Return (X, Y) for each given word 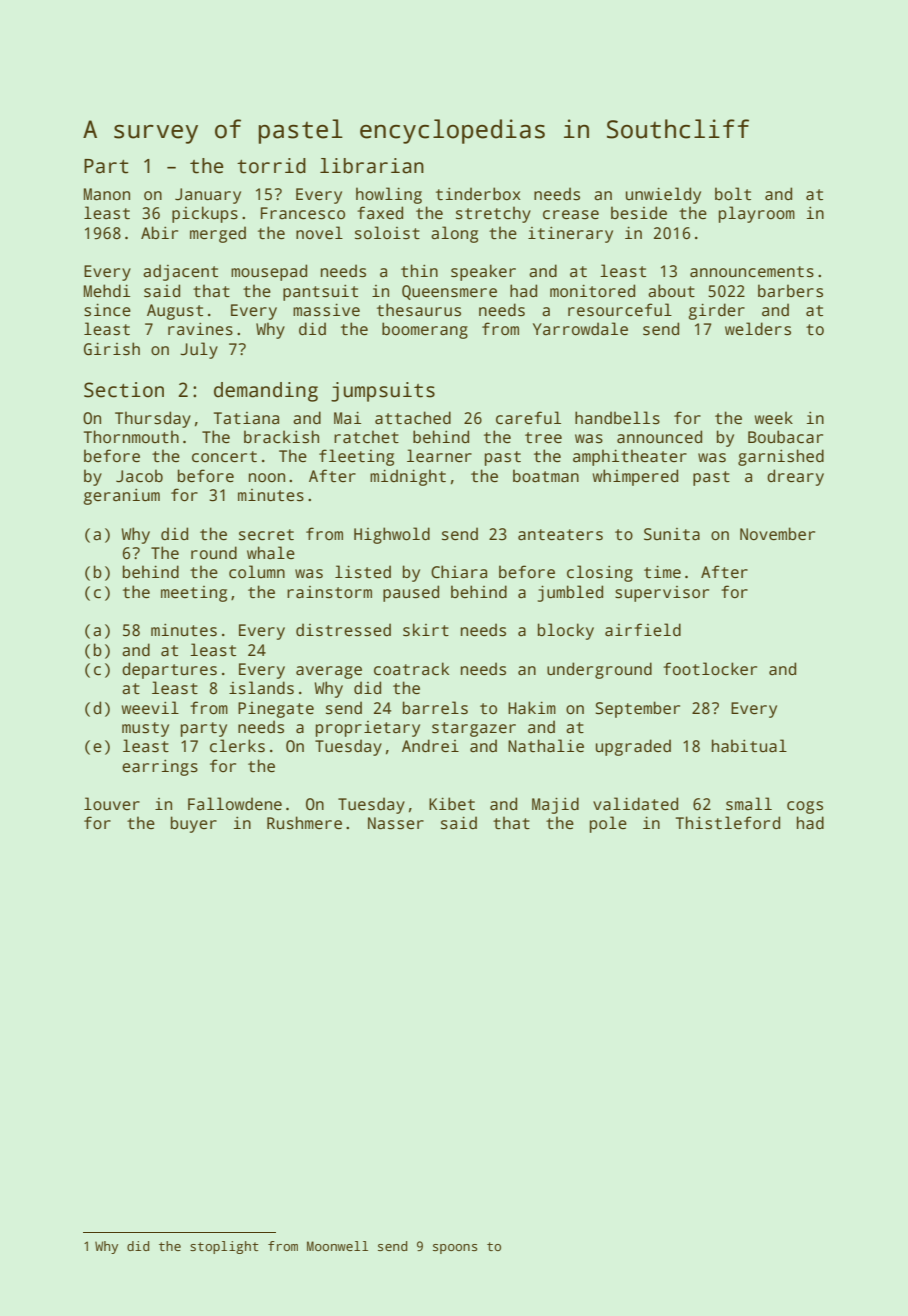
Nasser (396, 823)
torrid (271, 166)
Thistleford (728, 823)
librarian (372, 166)
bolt (733, 194)
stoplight (224, 1247)
